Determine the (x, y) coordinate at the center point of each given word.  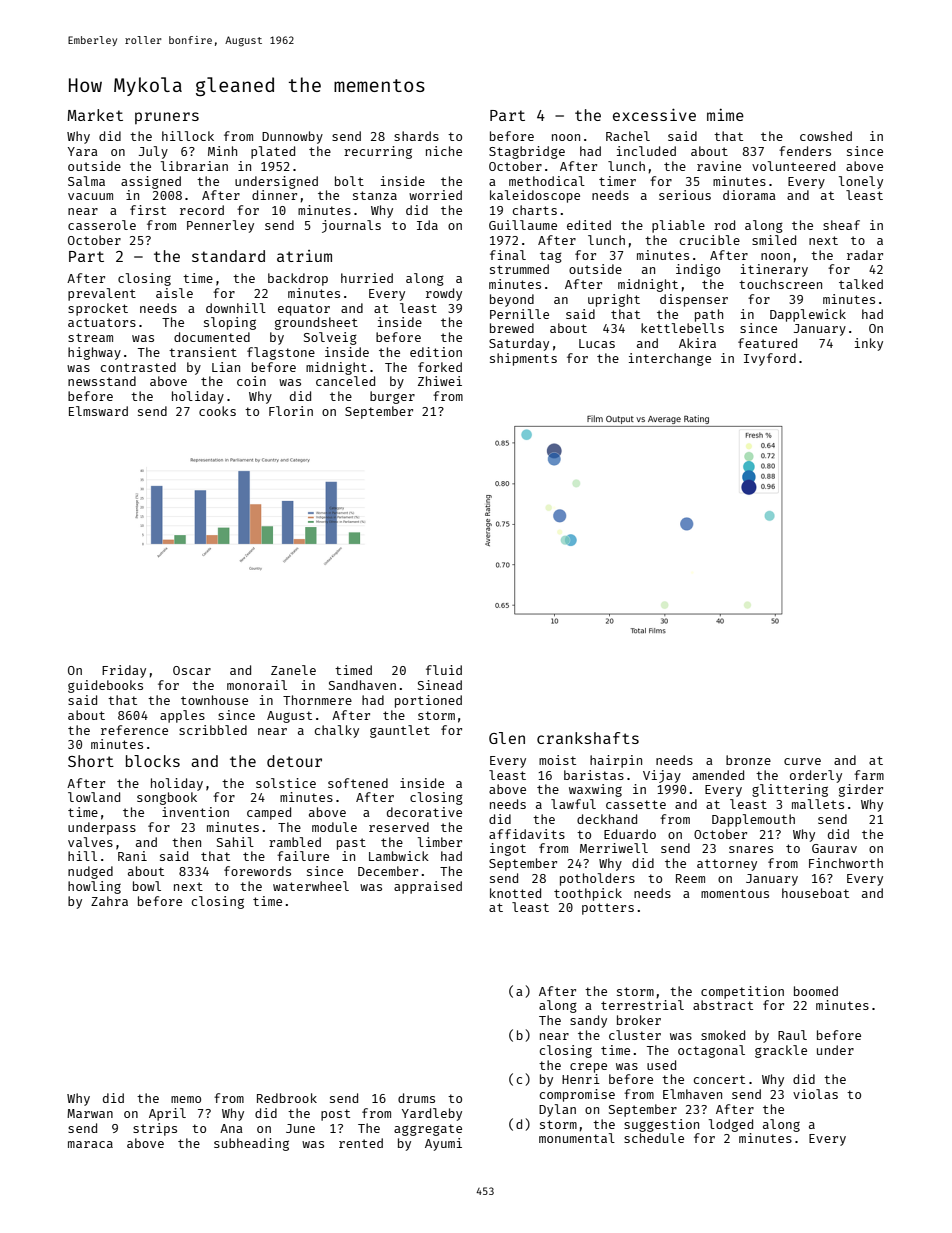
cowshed (826, 136)
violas (815, 1094)
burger (392, 397)
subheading (251, 1144)
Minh (222, 151)
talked (861, 284)
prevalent (102, 294)
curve (802, 761)
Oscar (192, 670)
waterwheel (311, 886)
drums (416, 1098)
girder (861, 790)
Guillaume (523, 225)
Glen (507, 738)
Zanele (293, 670)
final (508, 255)
